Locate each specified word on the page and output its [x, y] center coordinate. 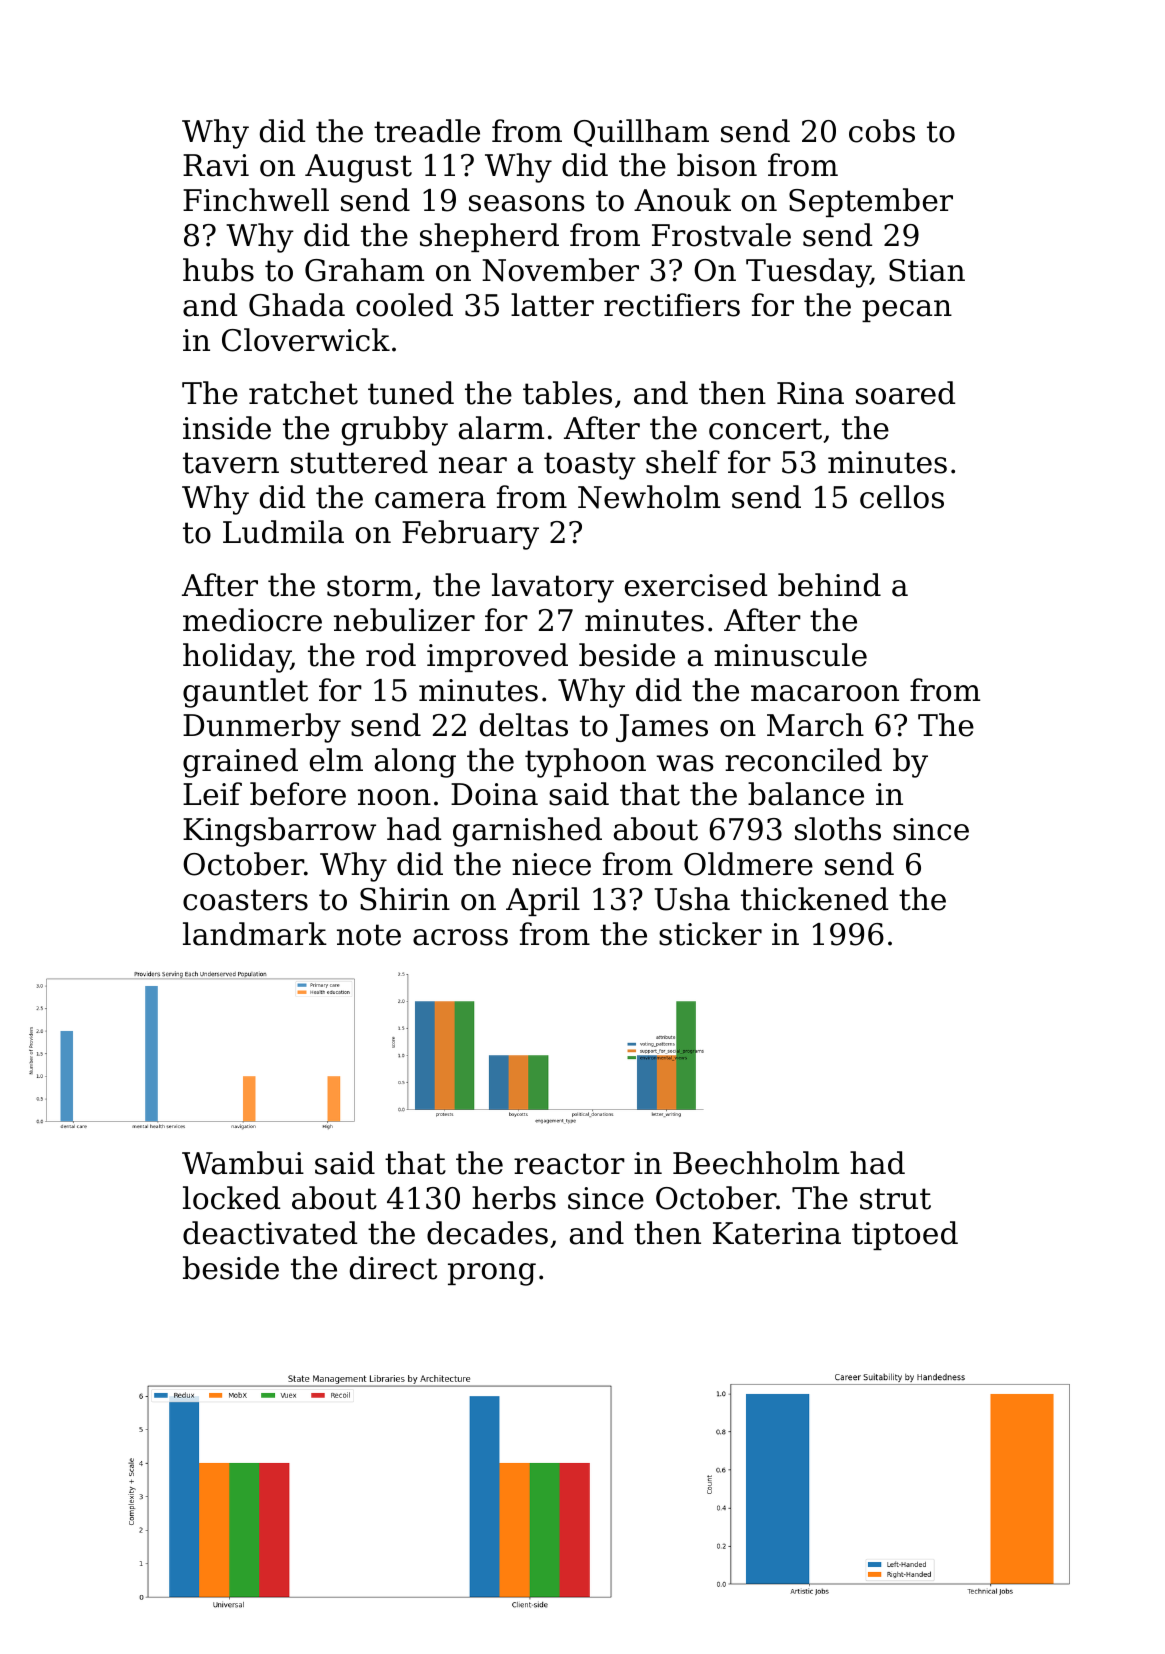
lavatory [553, 588]
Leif [212, 794]
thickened [814, 899]
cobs [882, 131]
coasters [245, 900]
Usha [692, 899]
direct [393, 1268]
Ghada [297, 305]
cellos [902, 497]
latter [552, 305]
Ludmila [283, 532]
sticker [710, 934]
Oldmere [748, 864]
